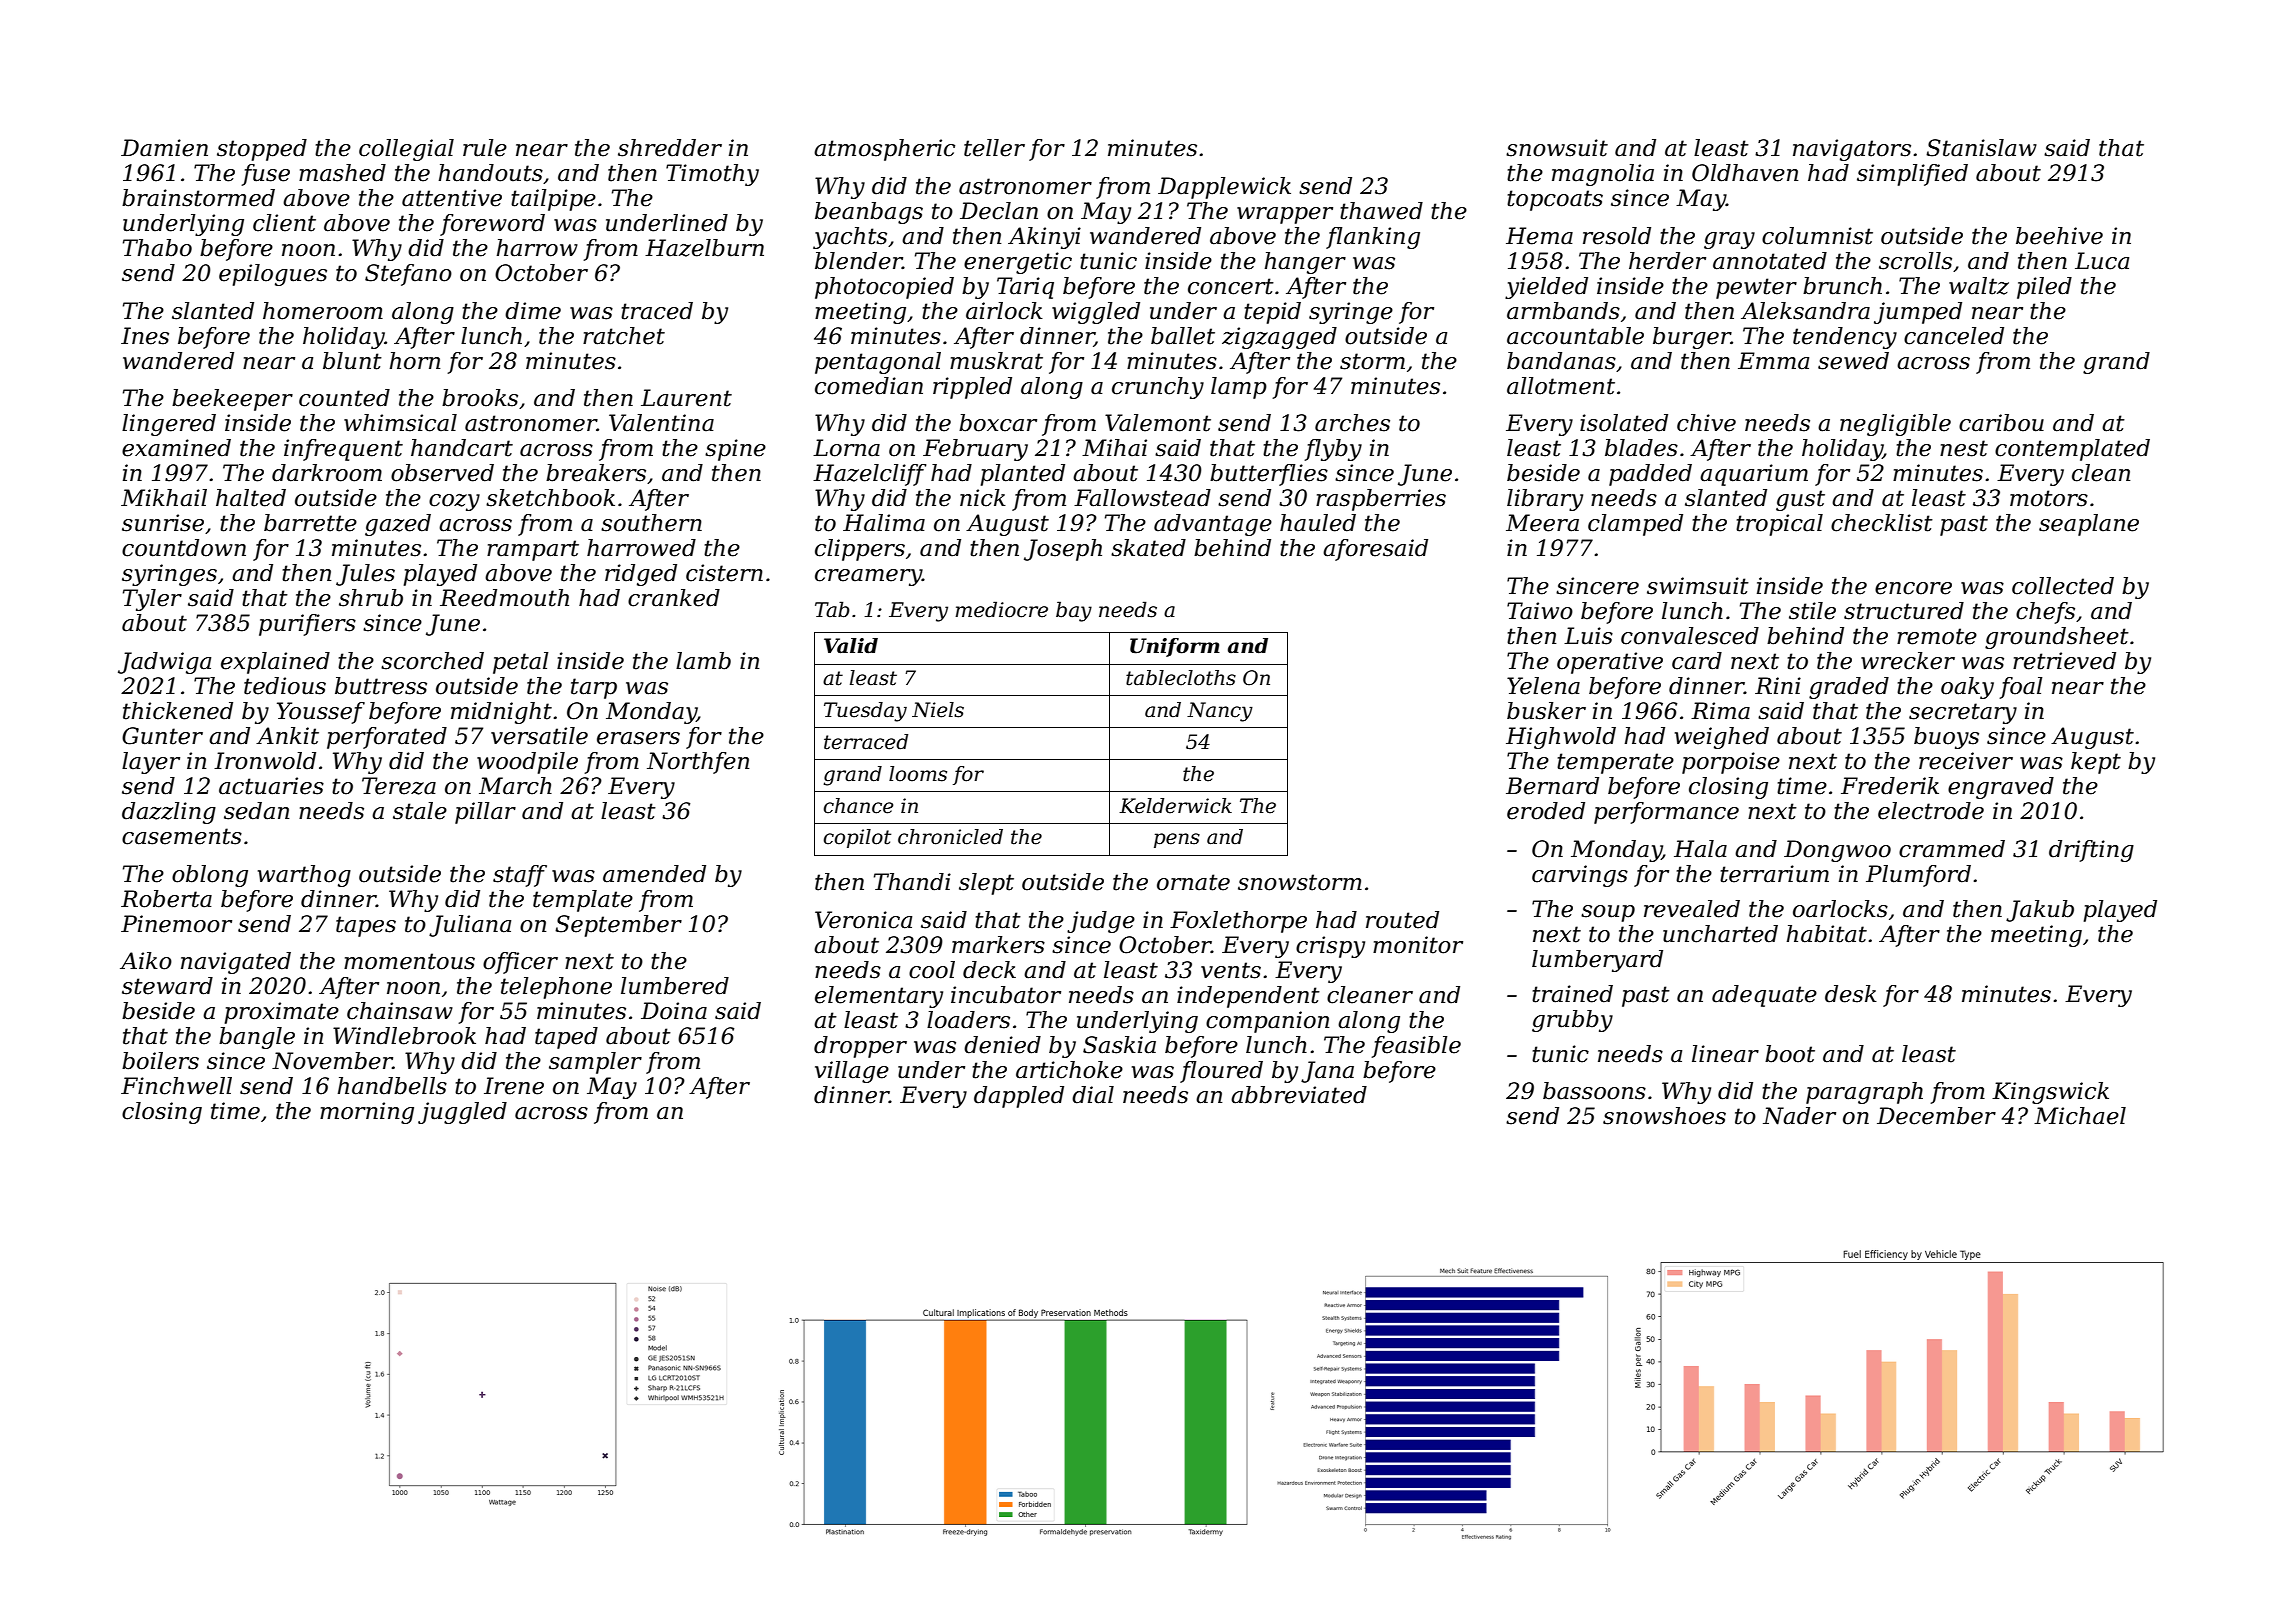  Describe the element at coordinates (1729, 240) in the screenshot. I see `gray` at that location.
